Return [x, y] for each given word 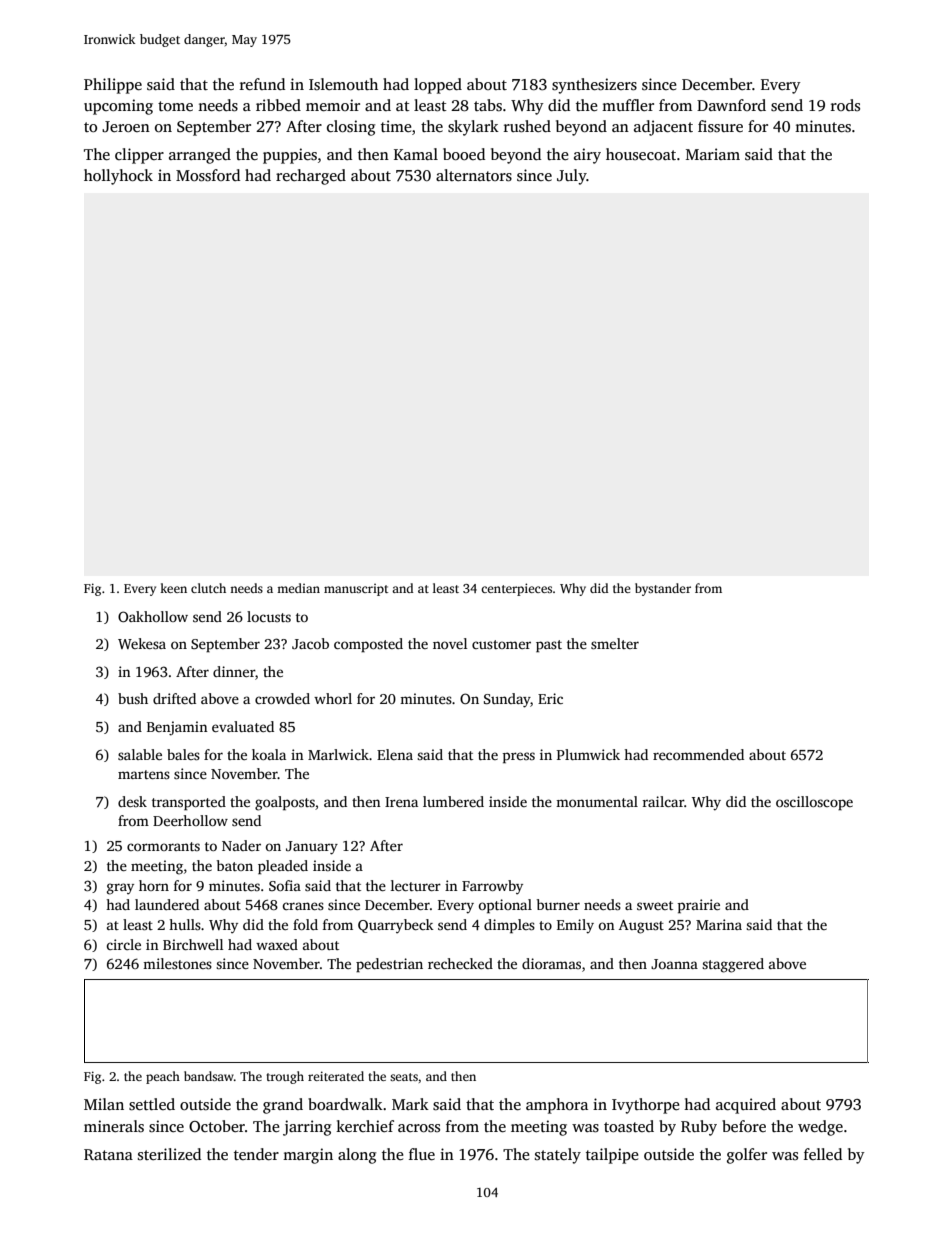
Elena [395, 754]
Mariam [713, 154]
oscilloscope [814, 803]
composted [368, 645]
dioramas [551, 963]
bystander [663, 589]
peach [163, 1077]
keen [173, 588]
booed [464, 154]
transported [189, 803]
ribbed [278, 105]
